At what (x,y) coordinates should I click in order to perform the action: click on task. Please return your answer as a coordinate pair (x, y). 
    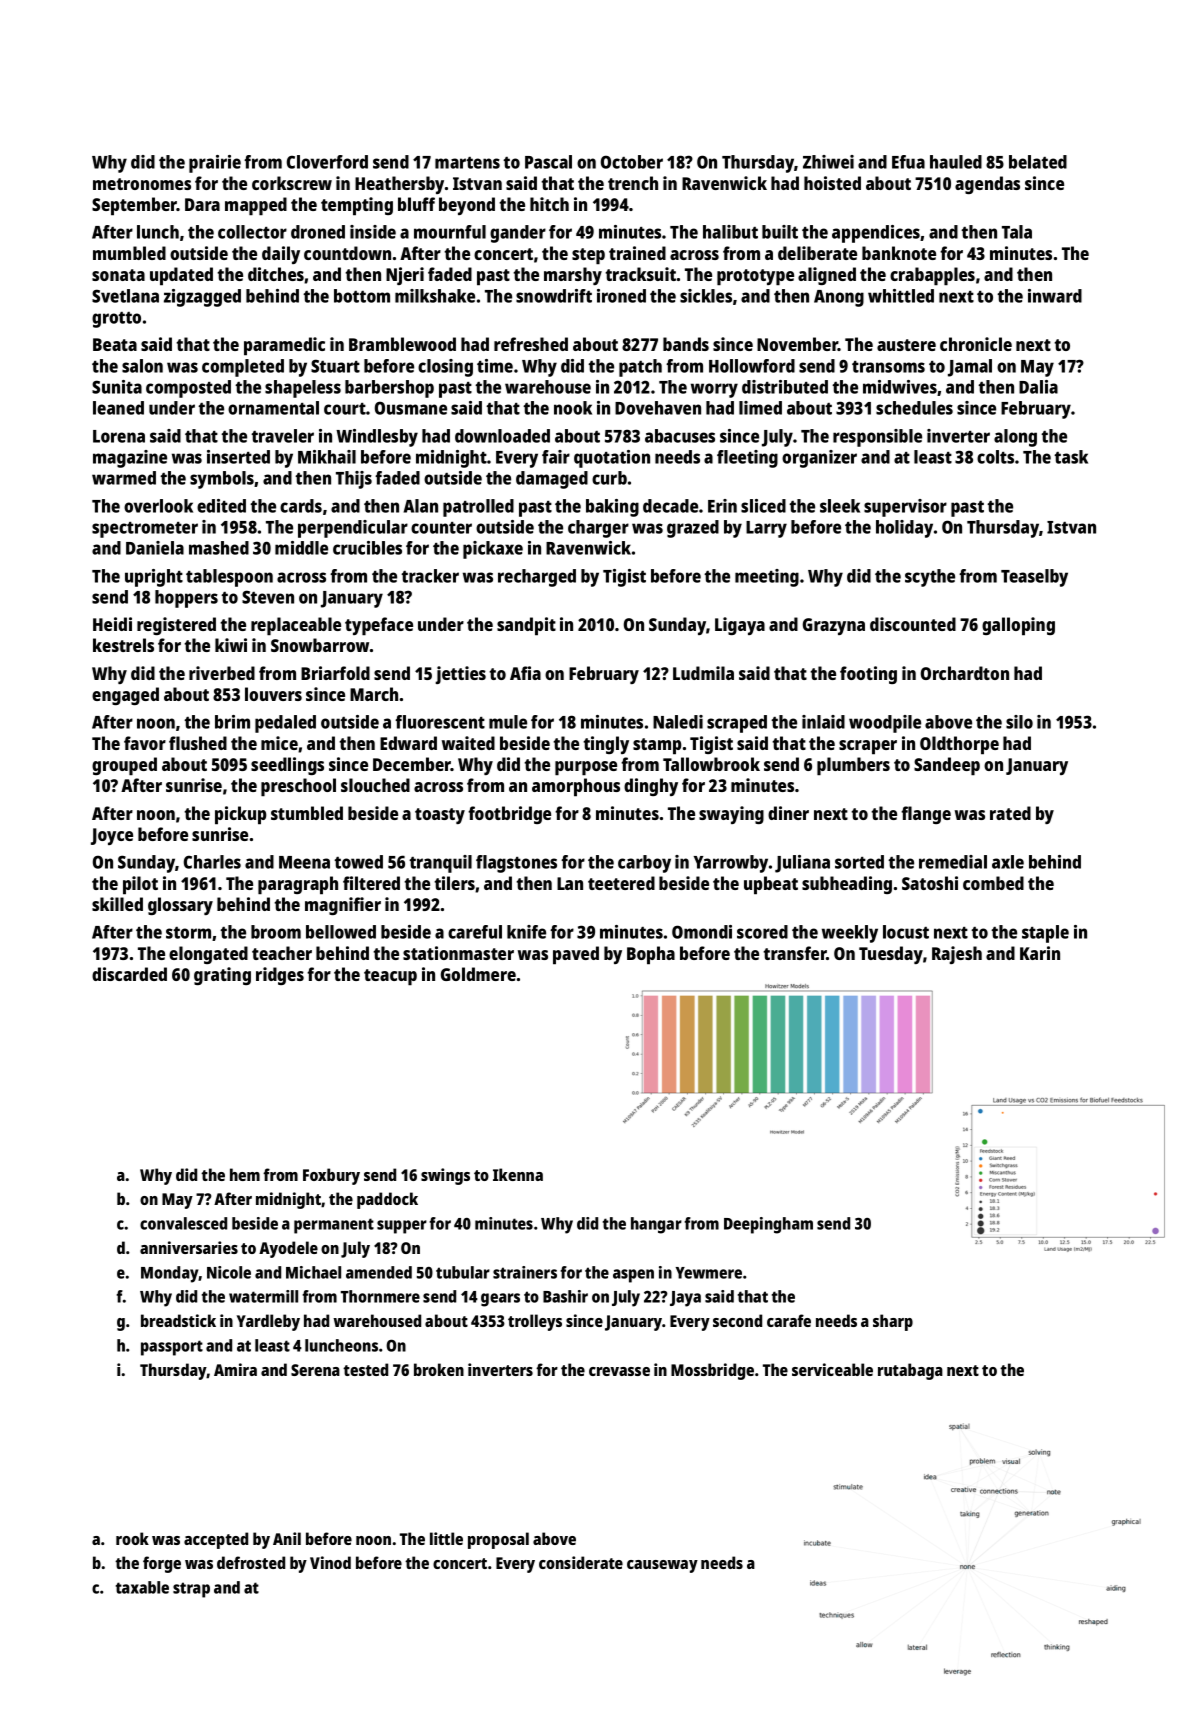
    Looking at the image, I should click on (1071, 457).
